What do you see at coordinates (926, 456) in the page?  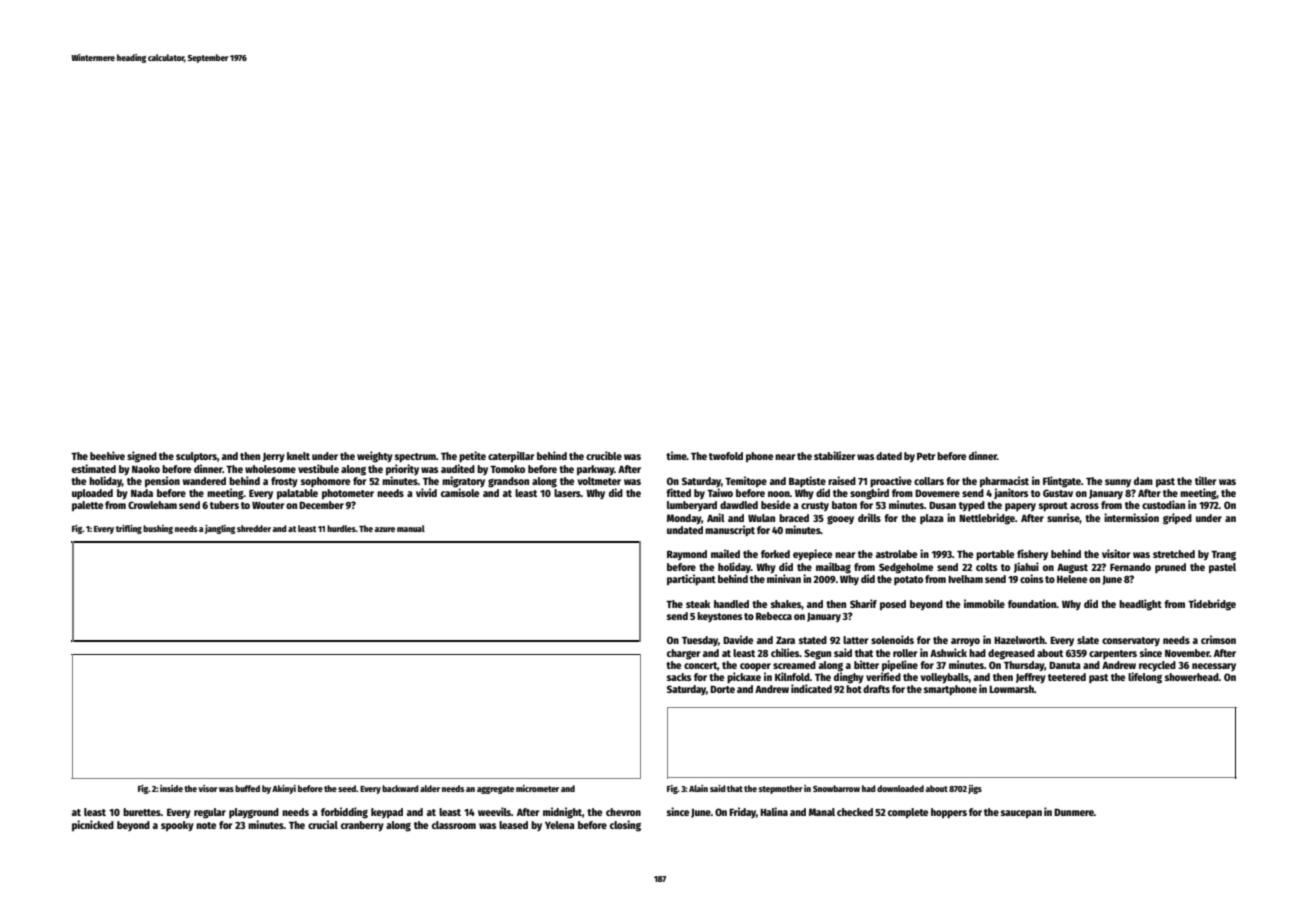 I see `Petr` at bounding box center [926, 456].
